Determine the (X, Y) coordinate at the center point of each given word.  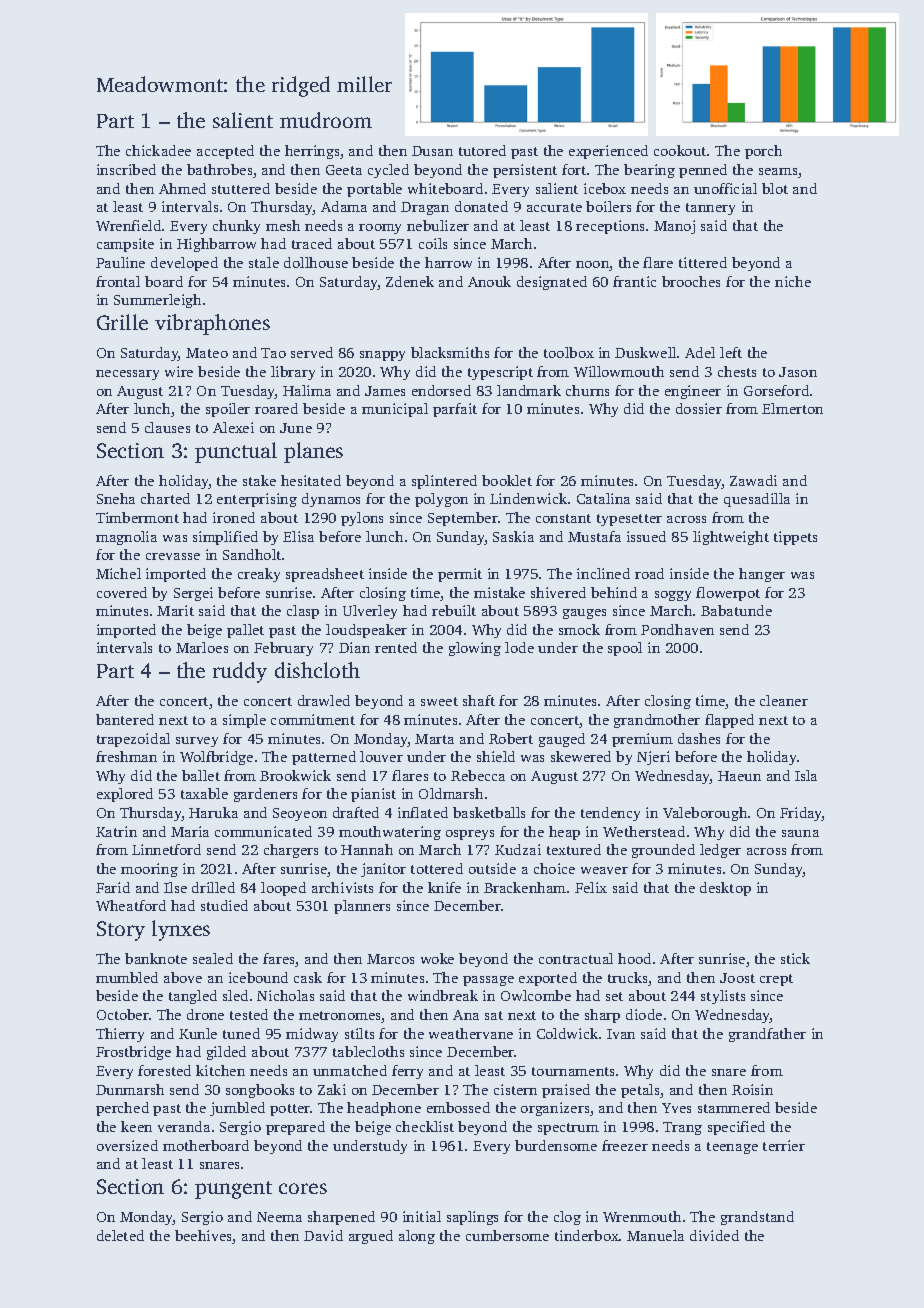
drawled (324, 700)
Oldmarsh (451, 793)
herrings (312, 152)
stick (795, 958)
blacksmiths (450, 352)
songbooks (260, 1091)
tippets (795, 538)
